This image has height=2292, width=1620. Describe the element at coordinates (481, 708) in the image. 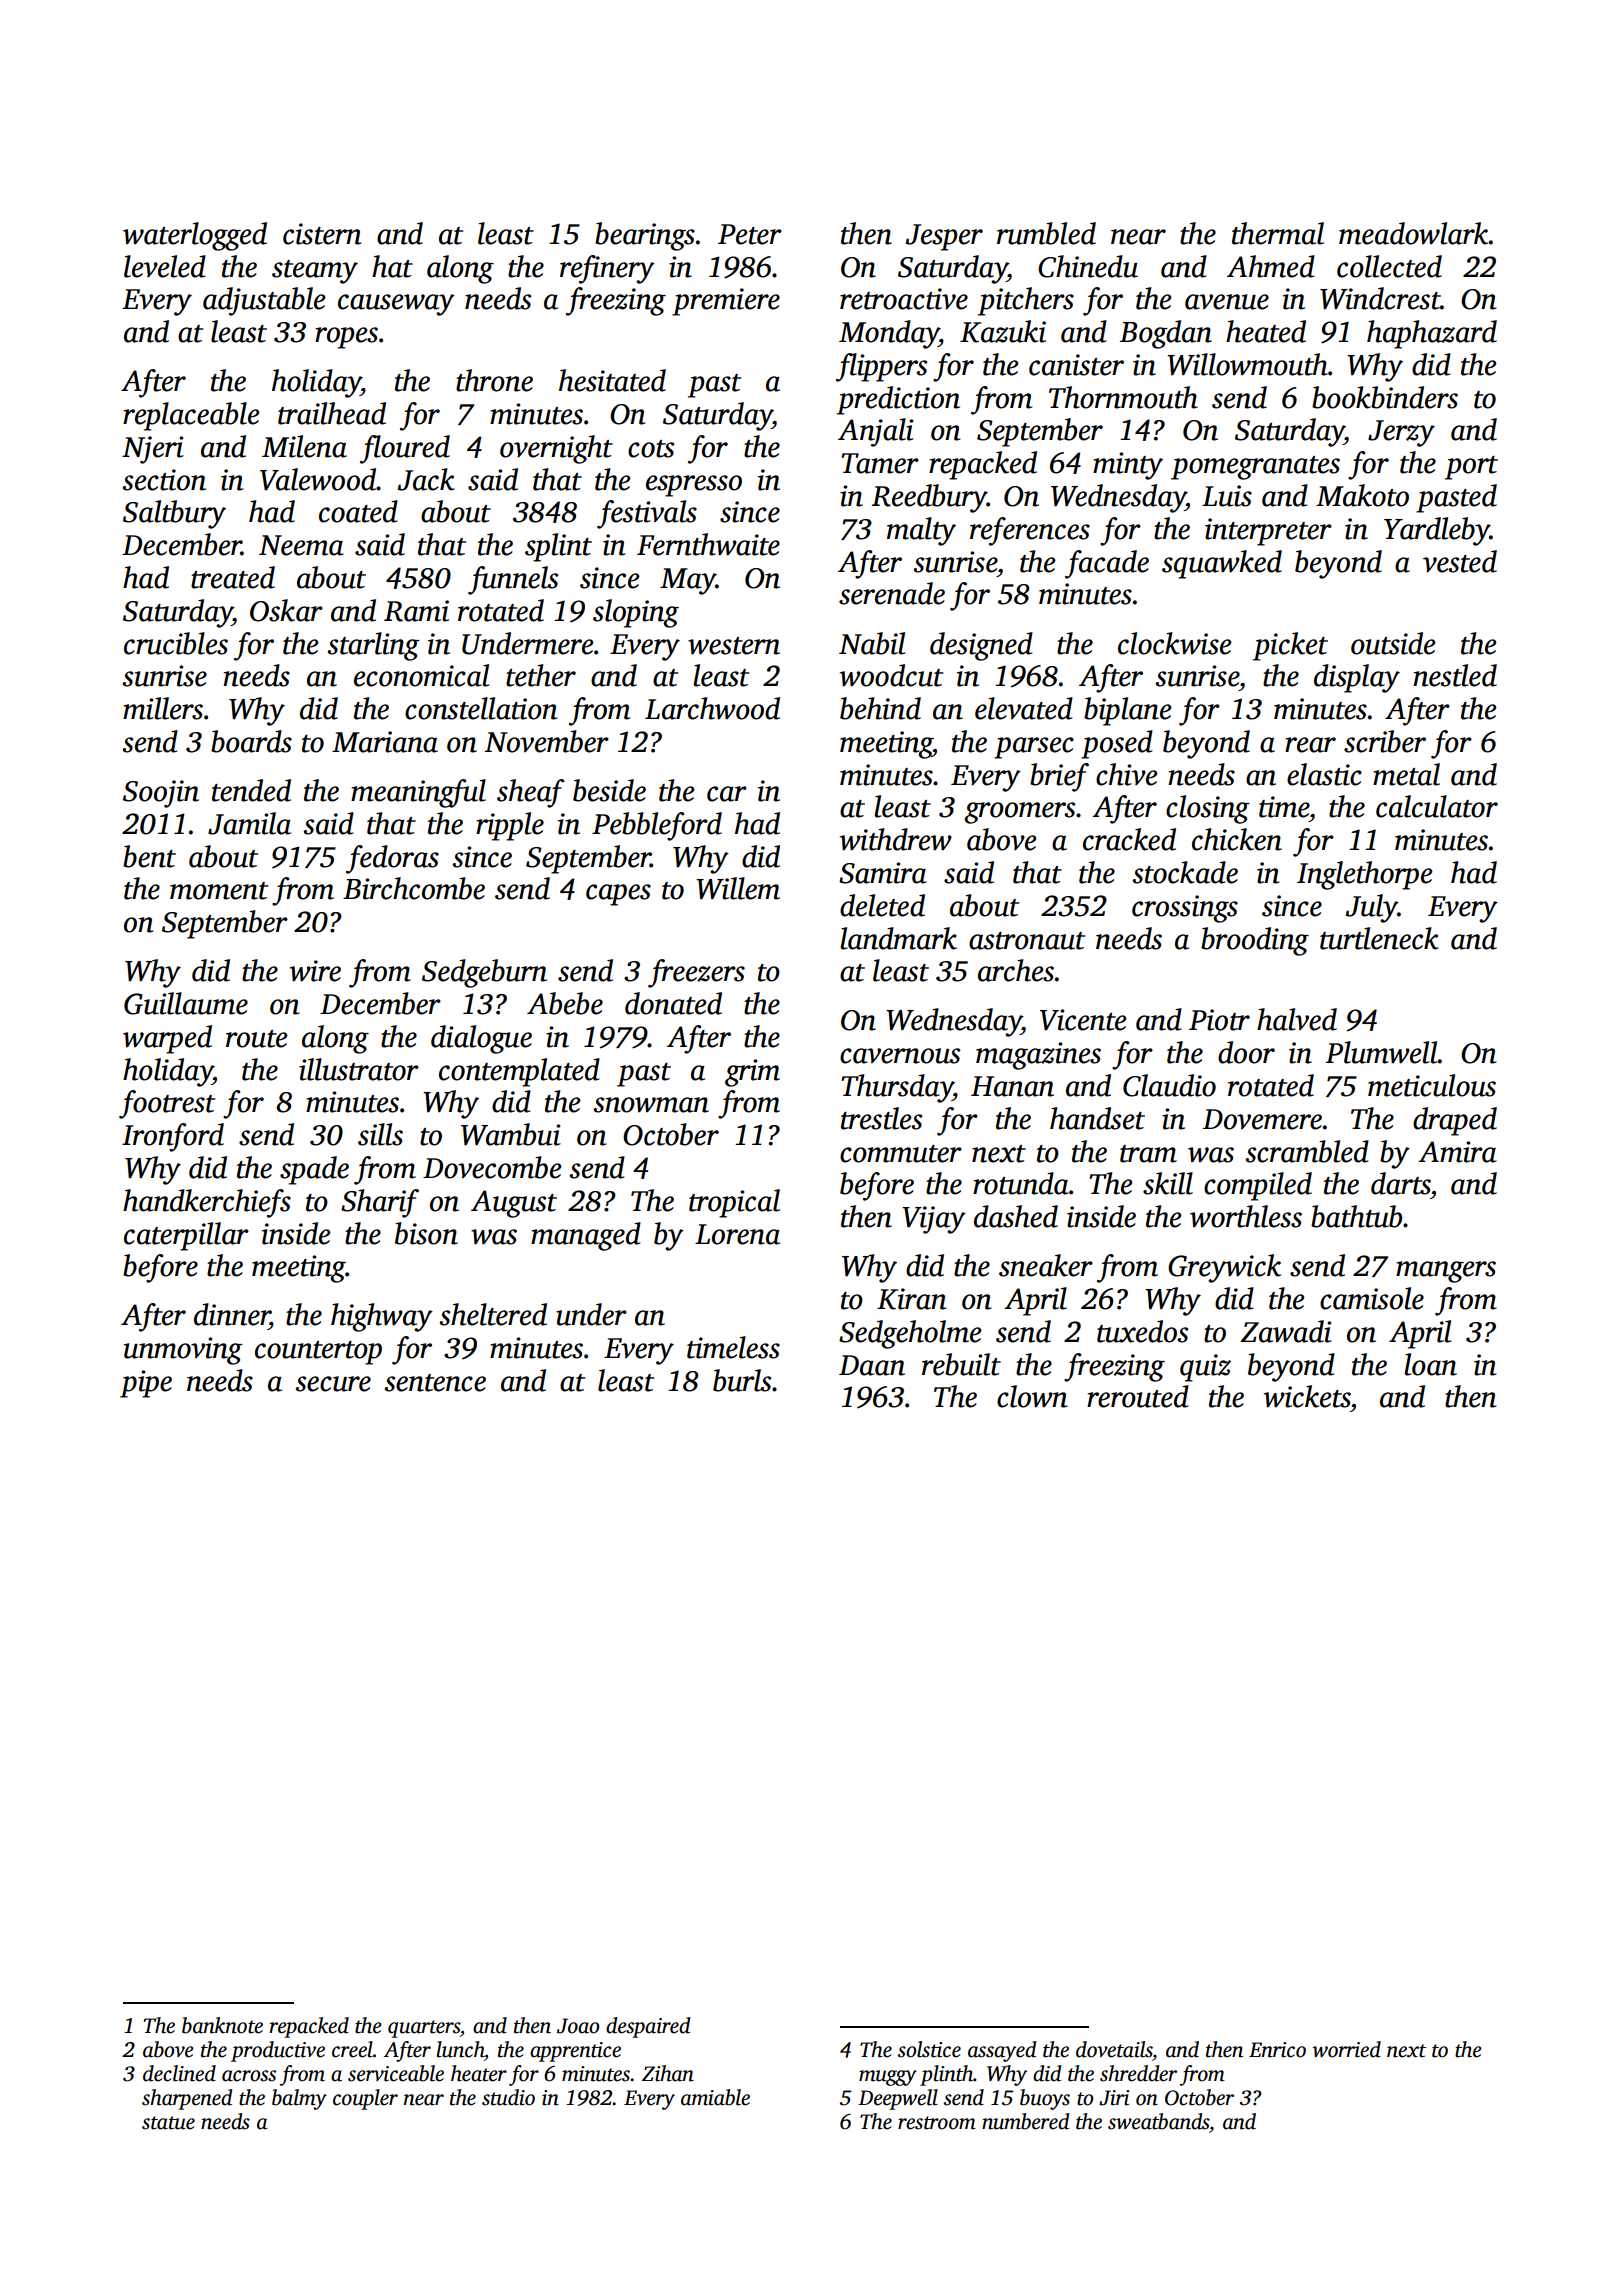

I see `constellation` at that location.
